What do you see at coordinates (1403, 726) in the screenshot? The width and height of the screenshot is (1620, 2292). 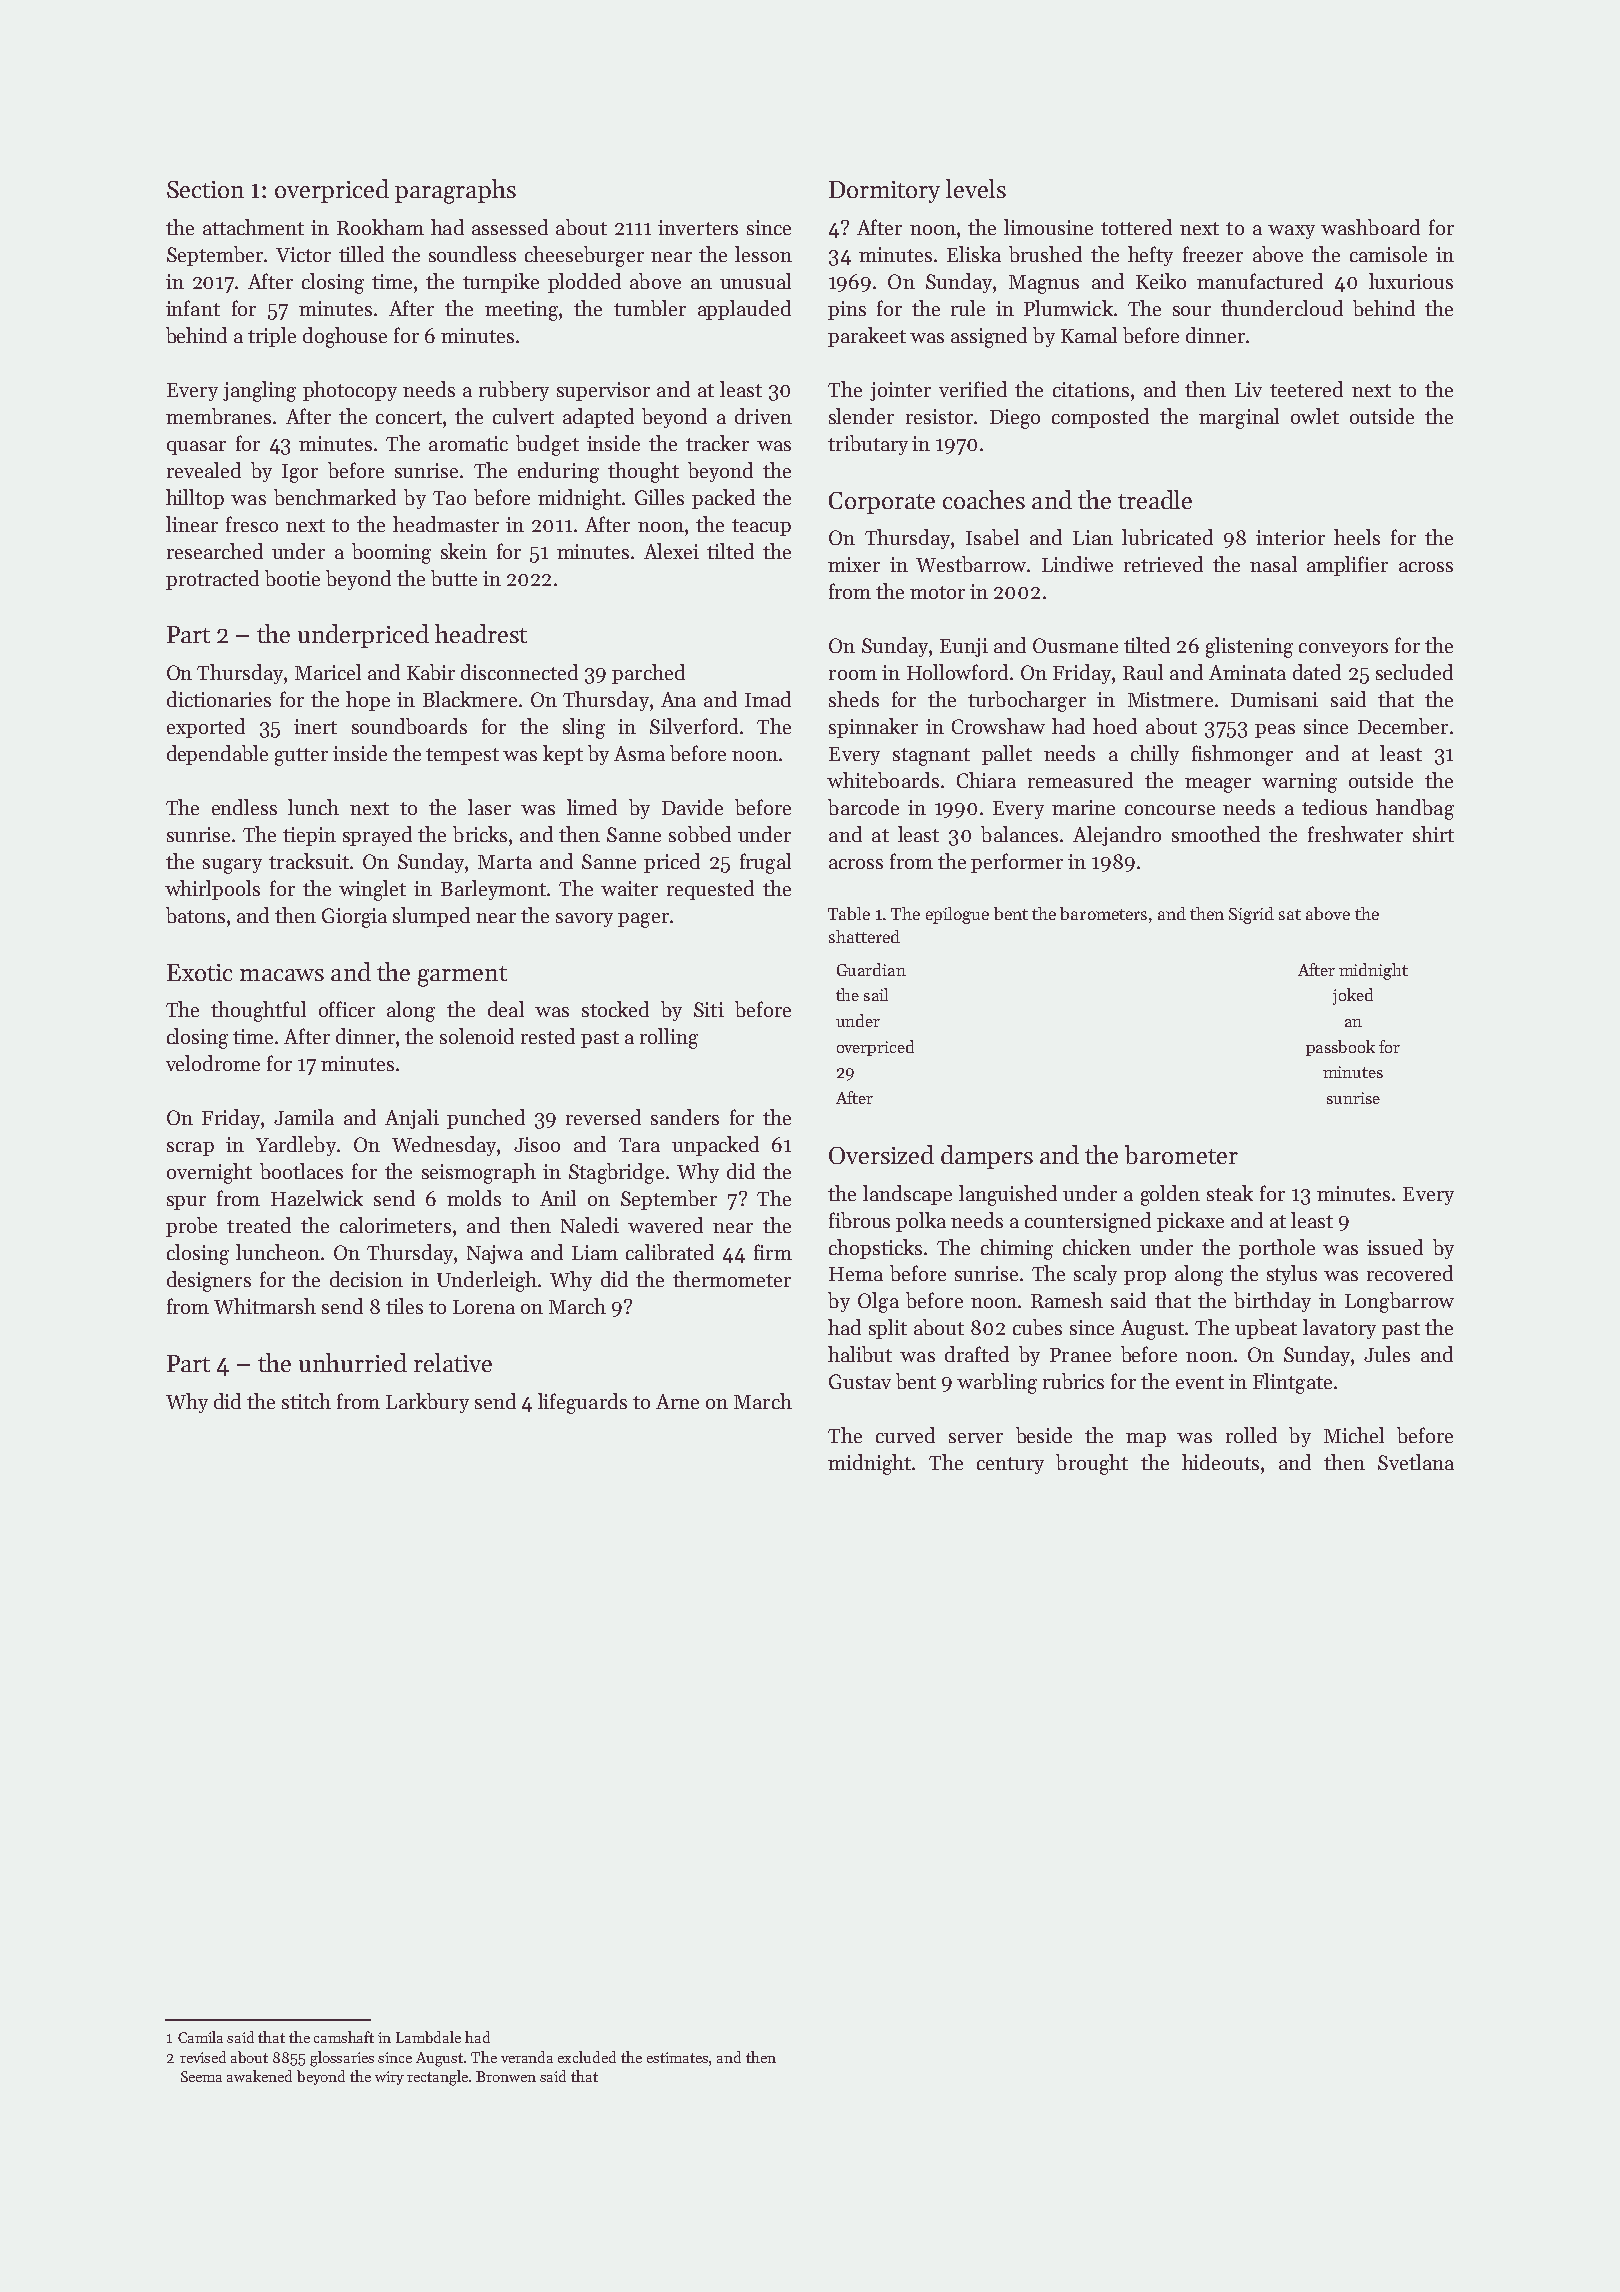 I see `December` at bounding box center [1403, 726].
